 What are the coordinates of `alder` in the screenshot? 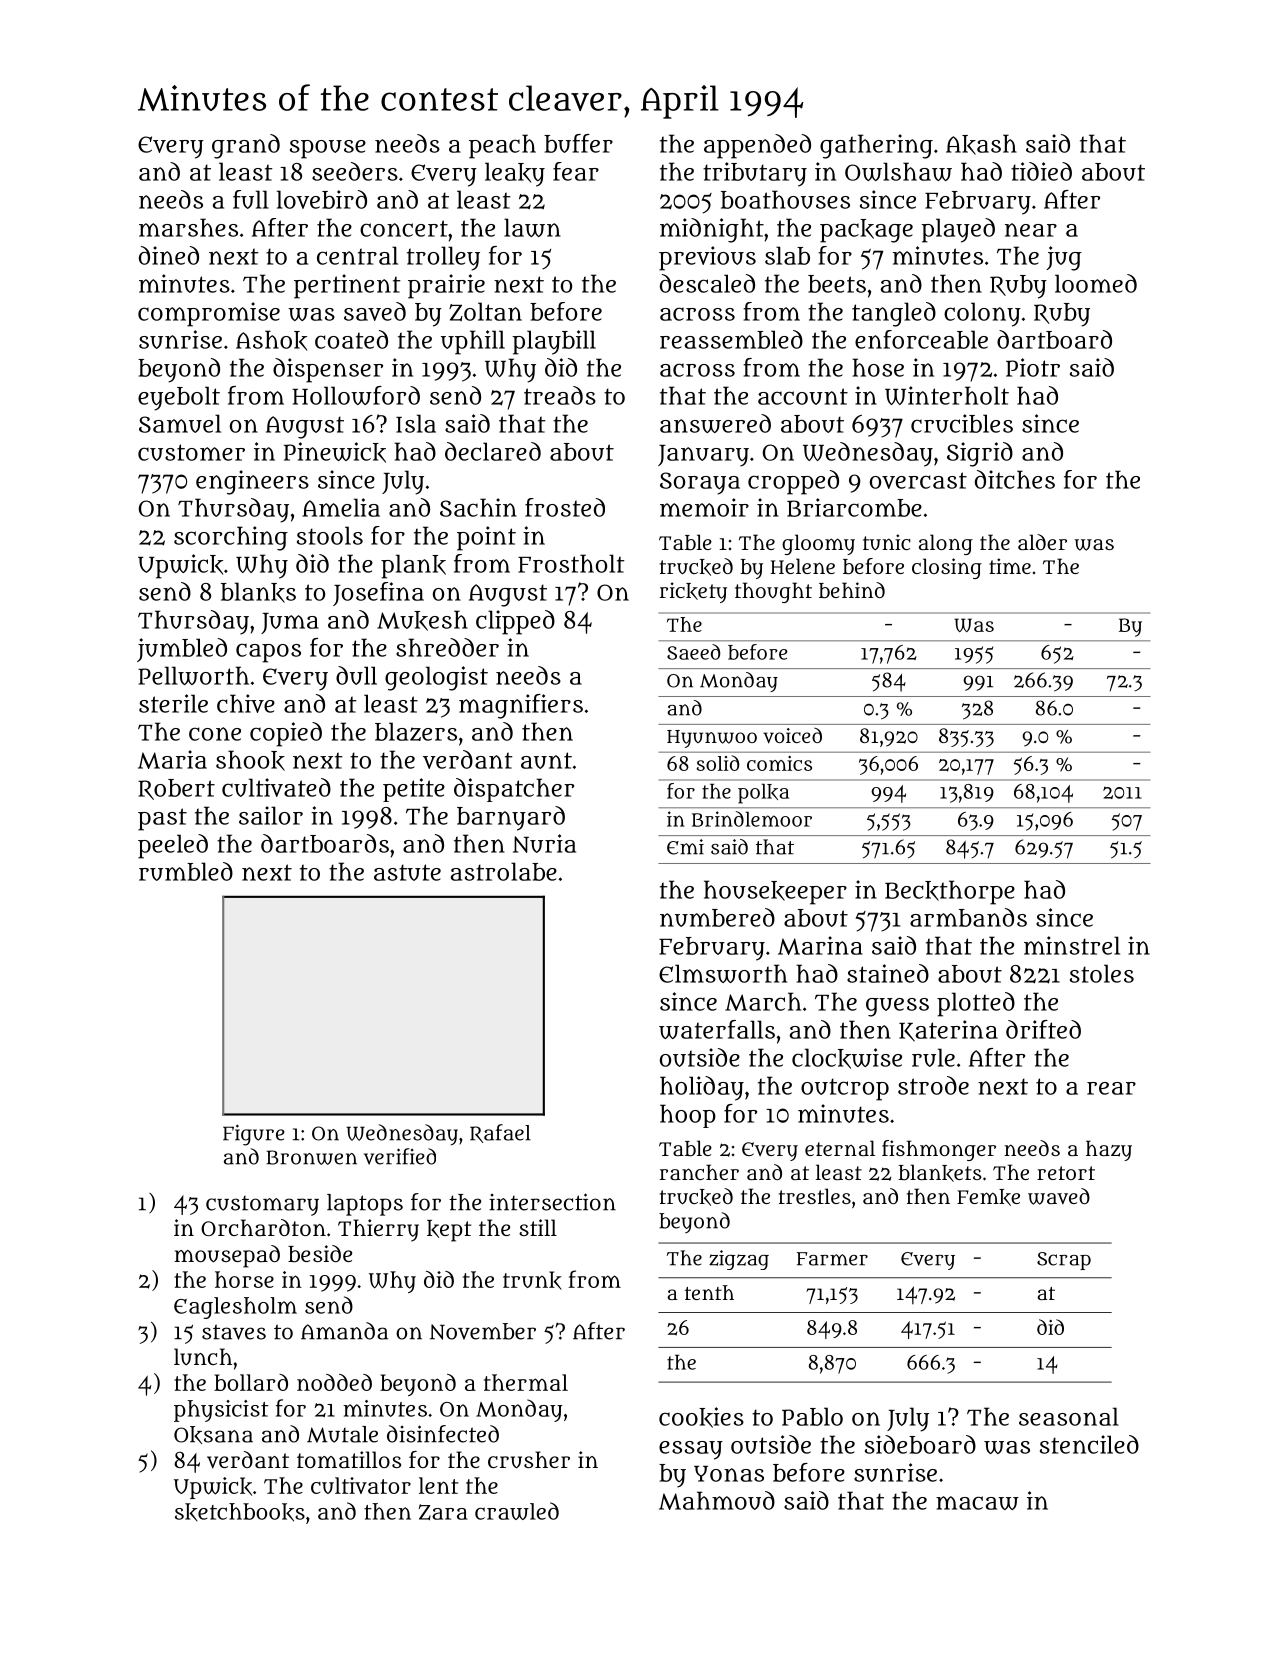 It's located at (1042, 542).
